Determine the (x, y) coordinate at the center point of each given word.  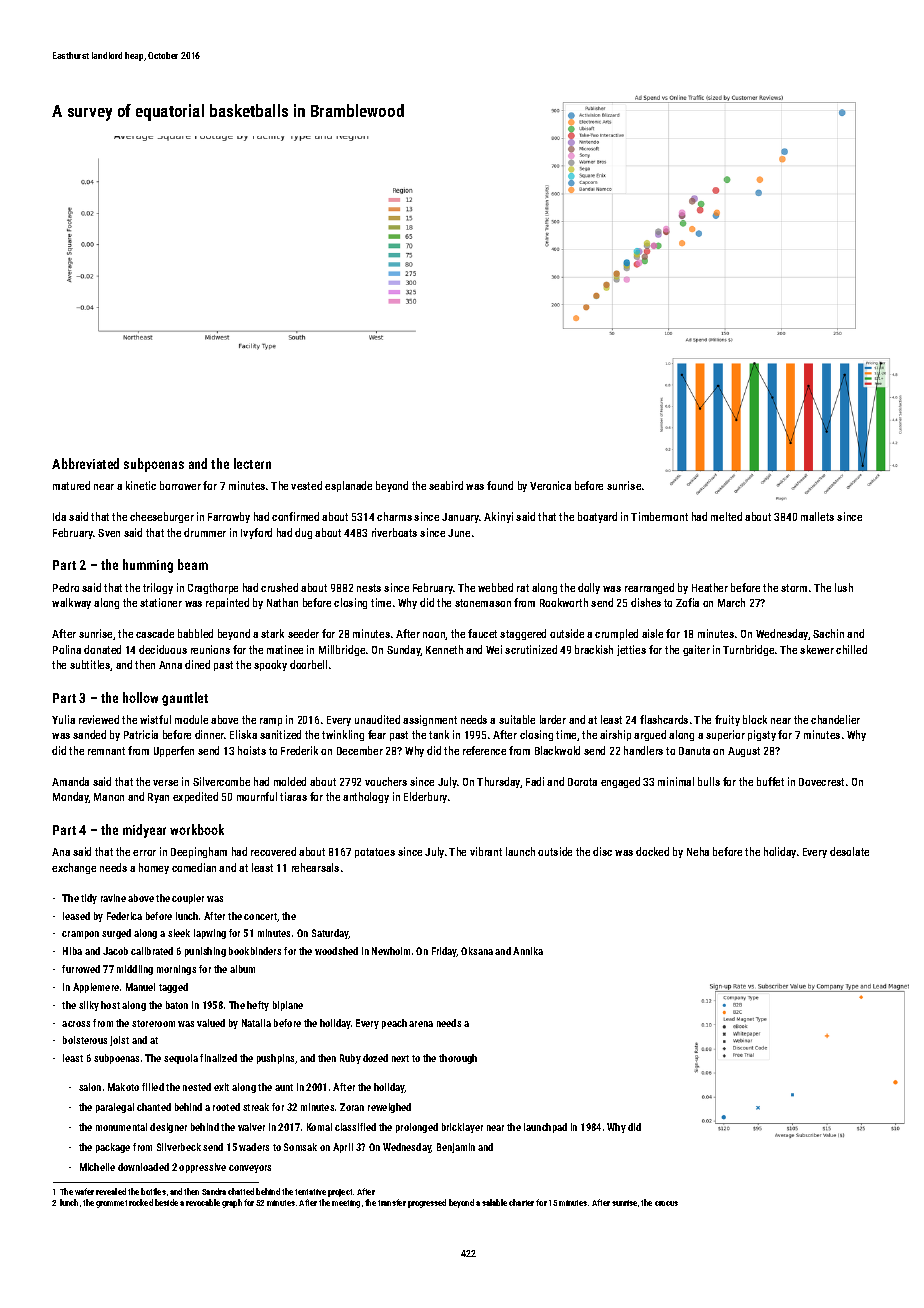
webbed (495, 587)
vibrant (486, 851)
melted (726, 516)
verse (165, 783)
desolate (849, 851)
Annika (528, 951)
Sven (109, 533)
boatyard (597, 517)
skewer (817, 649)
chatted (241, 1191)
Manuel (140, 987)
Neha (698, 851)
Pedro (66, 587)
